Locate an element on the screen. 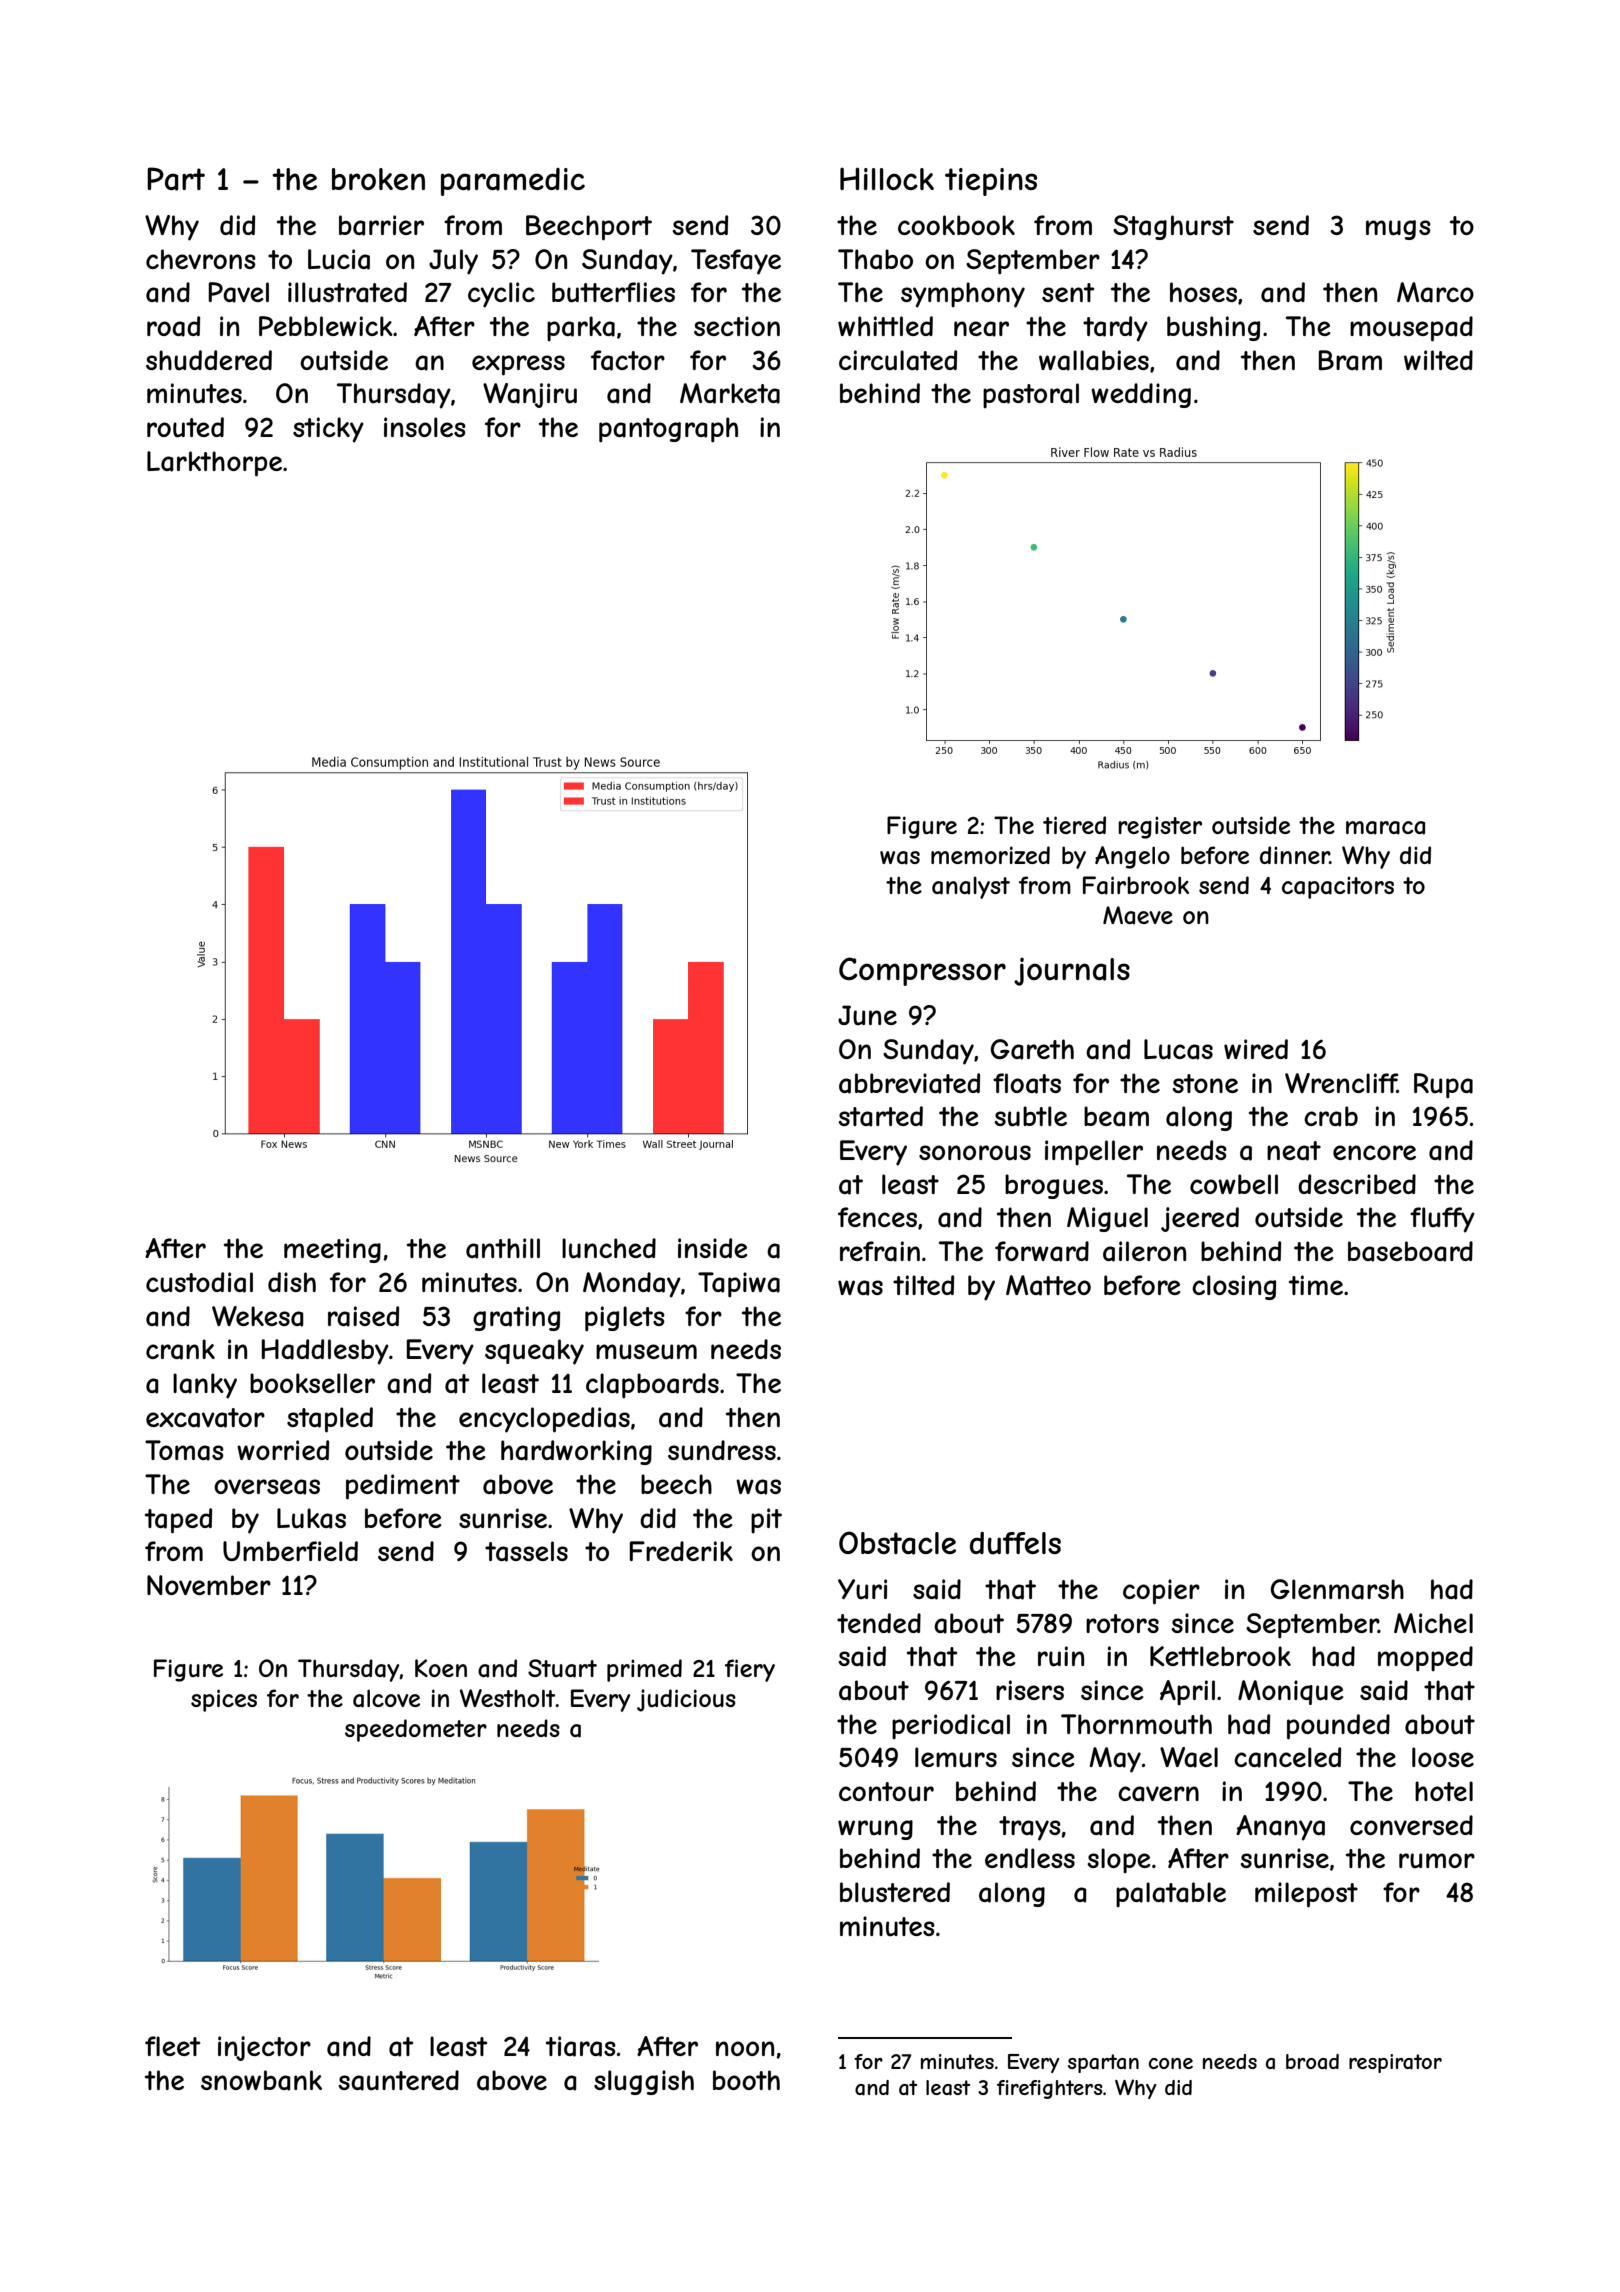 The image size is (1620, 2292). maraca is located at coordinates (1385, 828).
